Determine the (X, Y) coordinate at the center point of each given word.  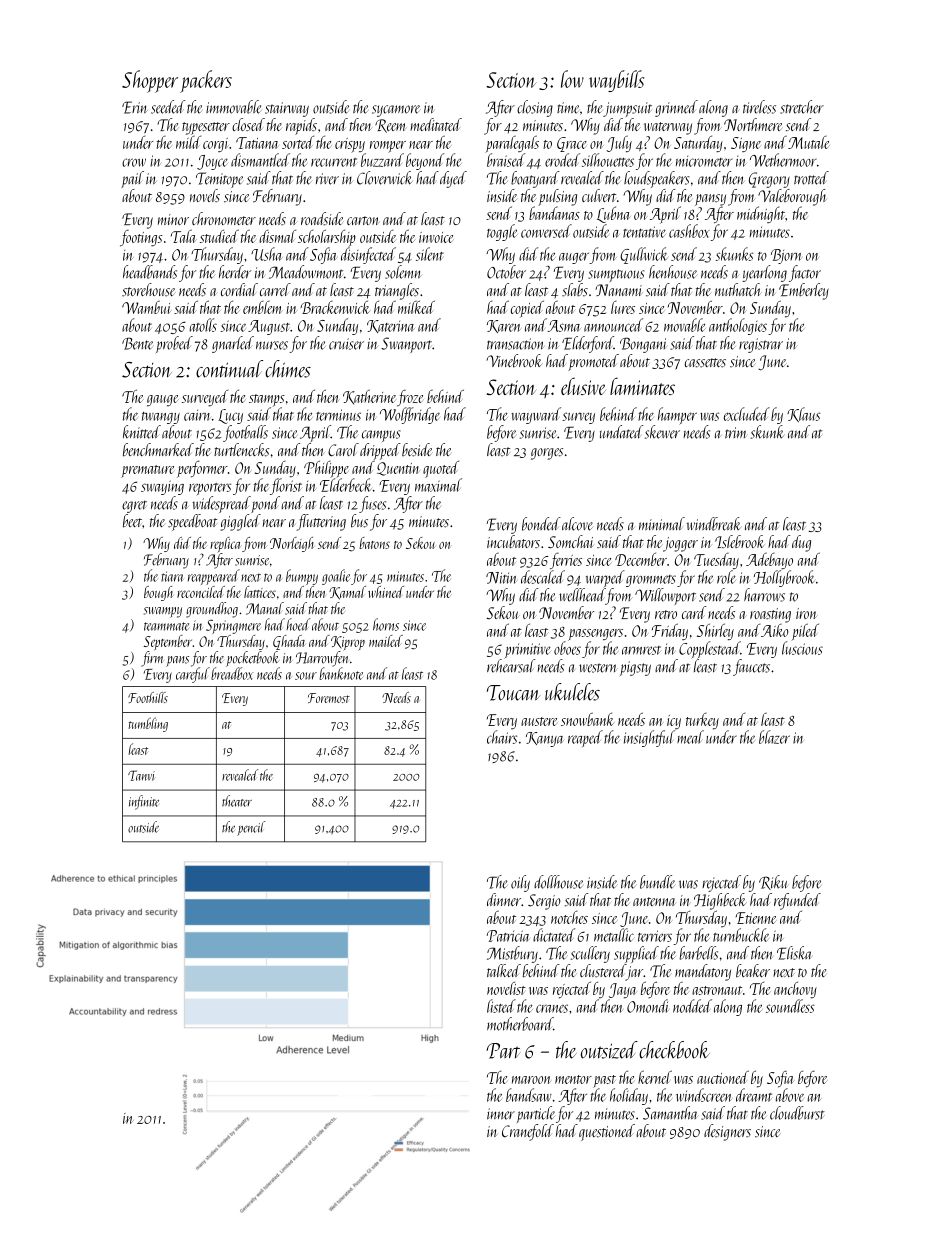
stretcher (802, 107)
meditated (436, 124)
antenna (654, 901)
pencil (251, 828)
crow (134, 162)
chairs (502, 737)
